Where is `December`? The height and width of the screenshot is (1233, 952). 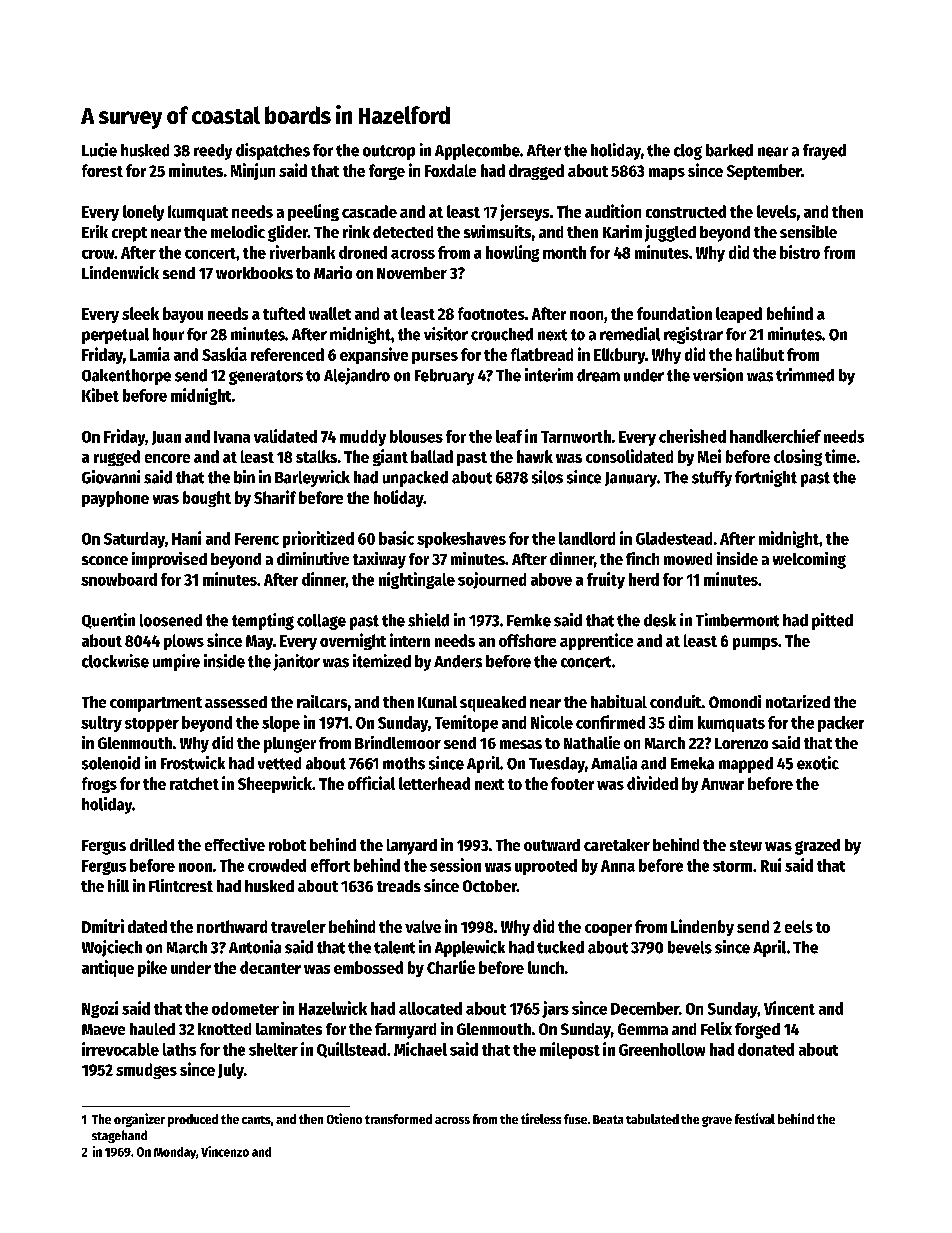 December is located at coordinates (645, 1008).
